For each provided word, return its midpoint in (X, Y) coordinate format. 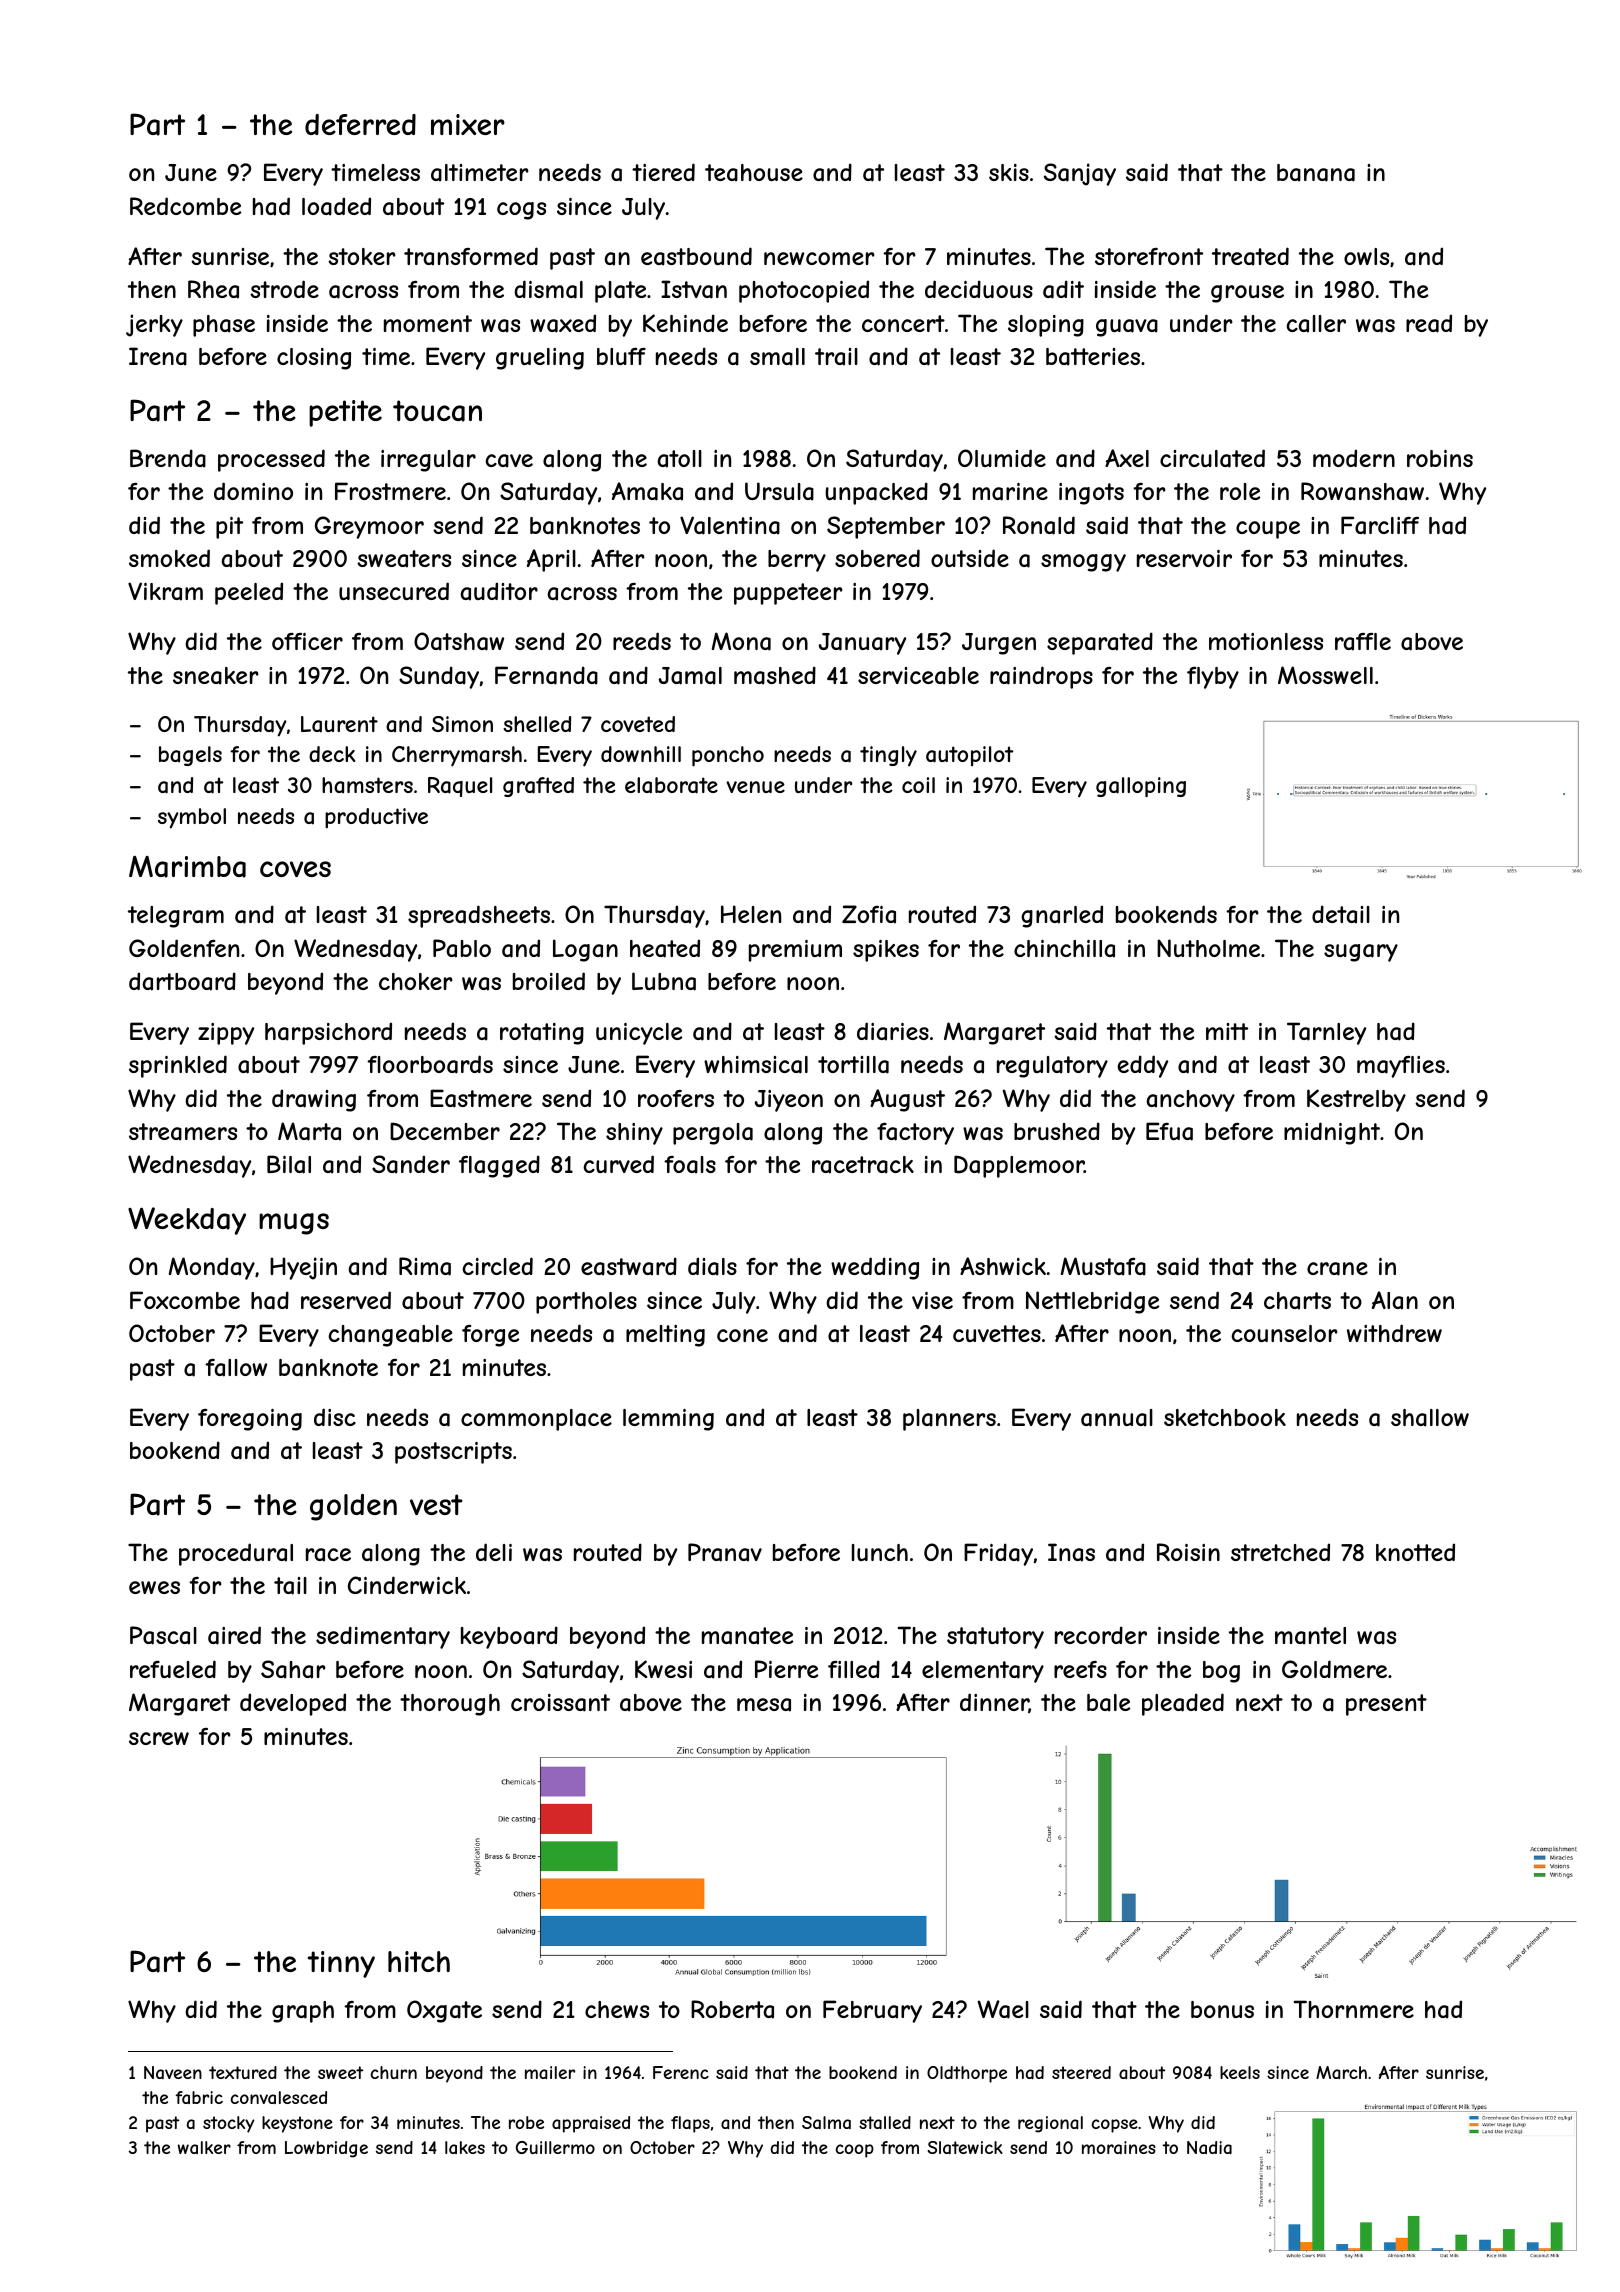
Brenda (168, 458)
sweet (340, 2072)
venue (755, 787)
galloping (1141, 787)
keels (1240, 2072)
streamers (183, 1132)
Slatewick (965, 2147)
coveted (638, 724)
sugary (1361, 953)
